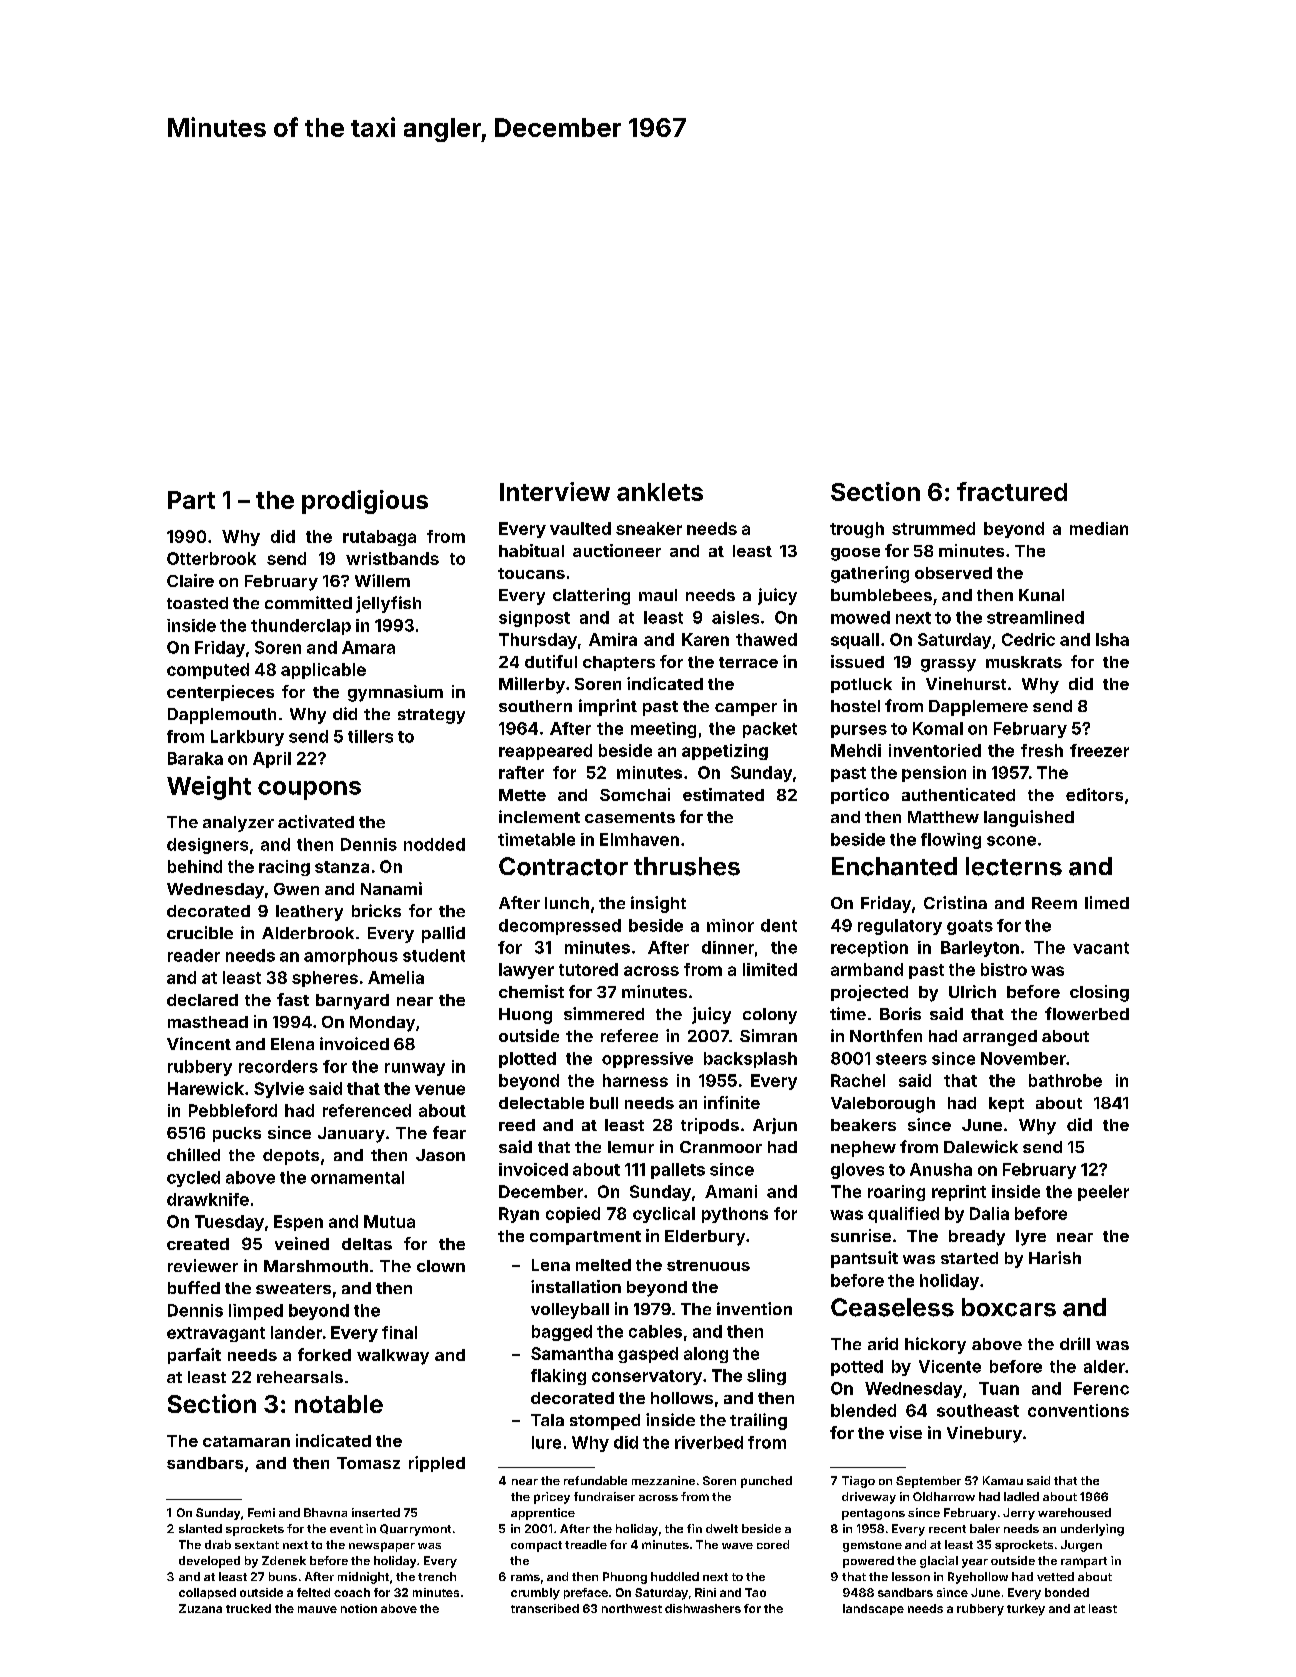 The height and width of the screenshot is (1677, 1296). Describe the element at coordinates (278, 1066) in the screenshot. I see `recorders` at that location.
